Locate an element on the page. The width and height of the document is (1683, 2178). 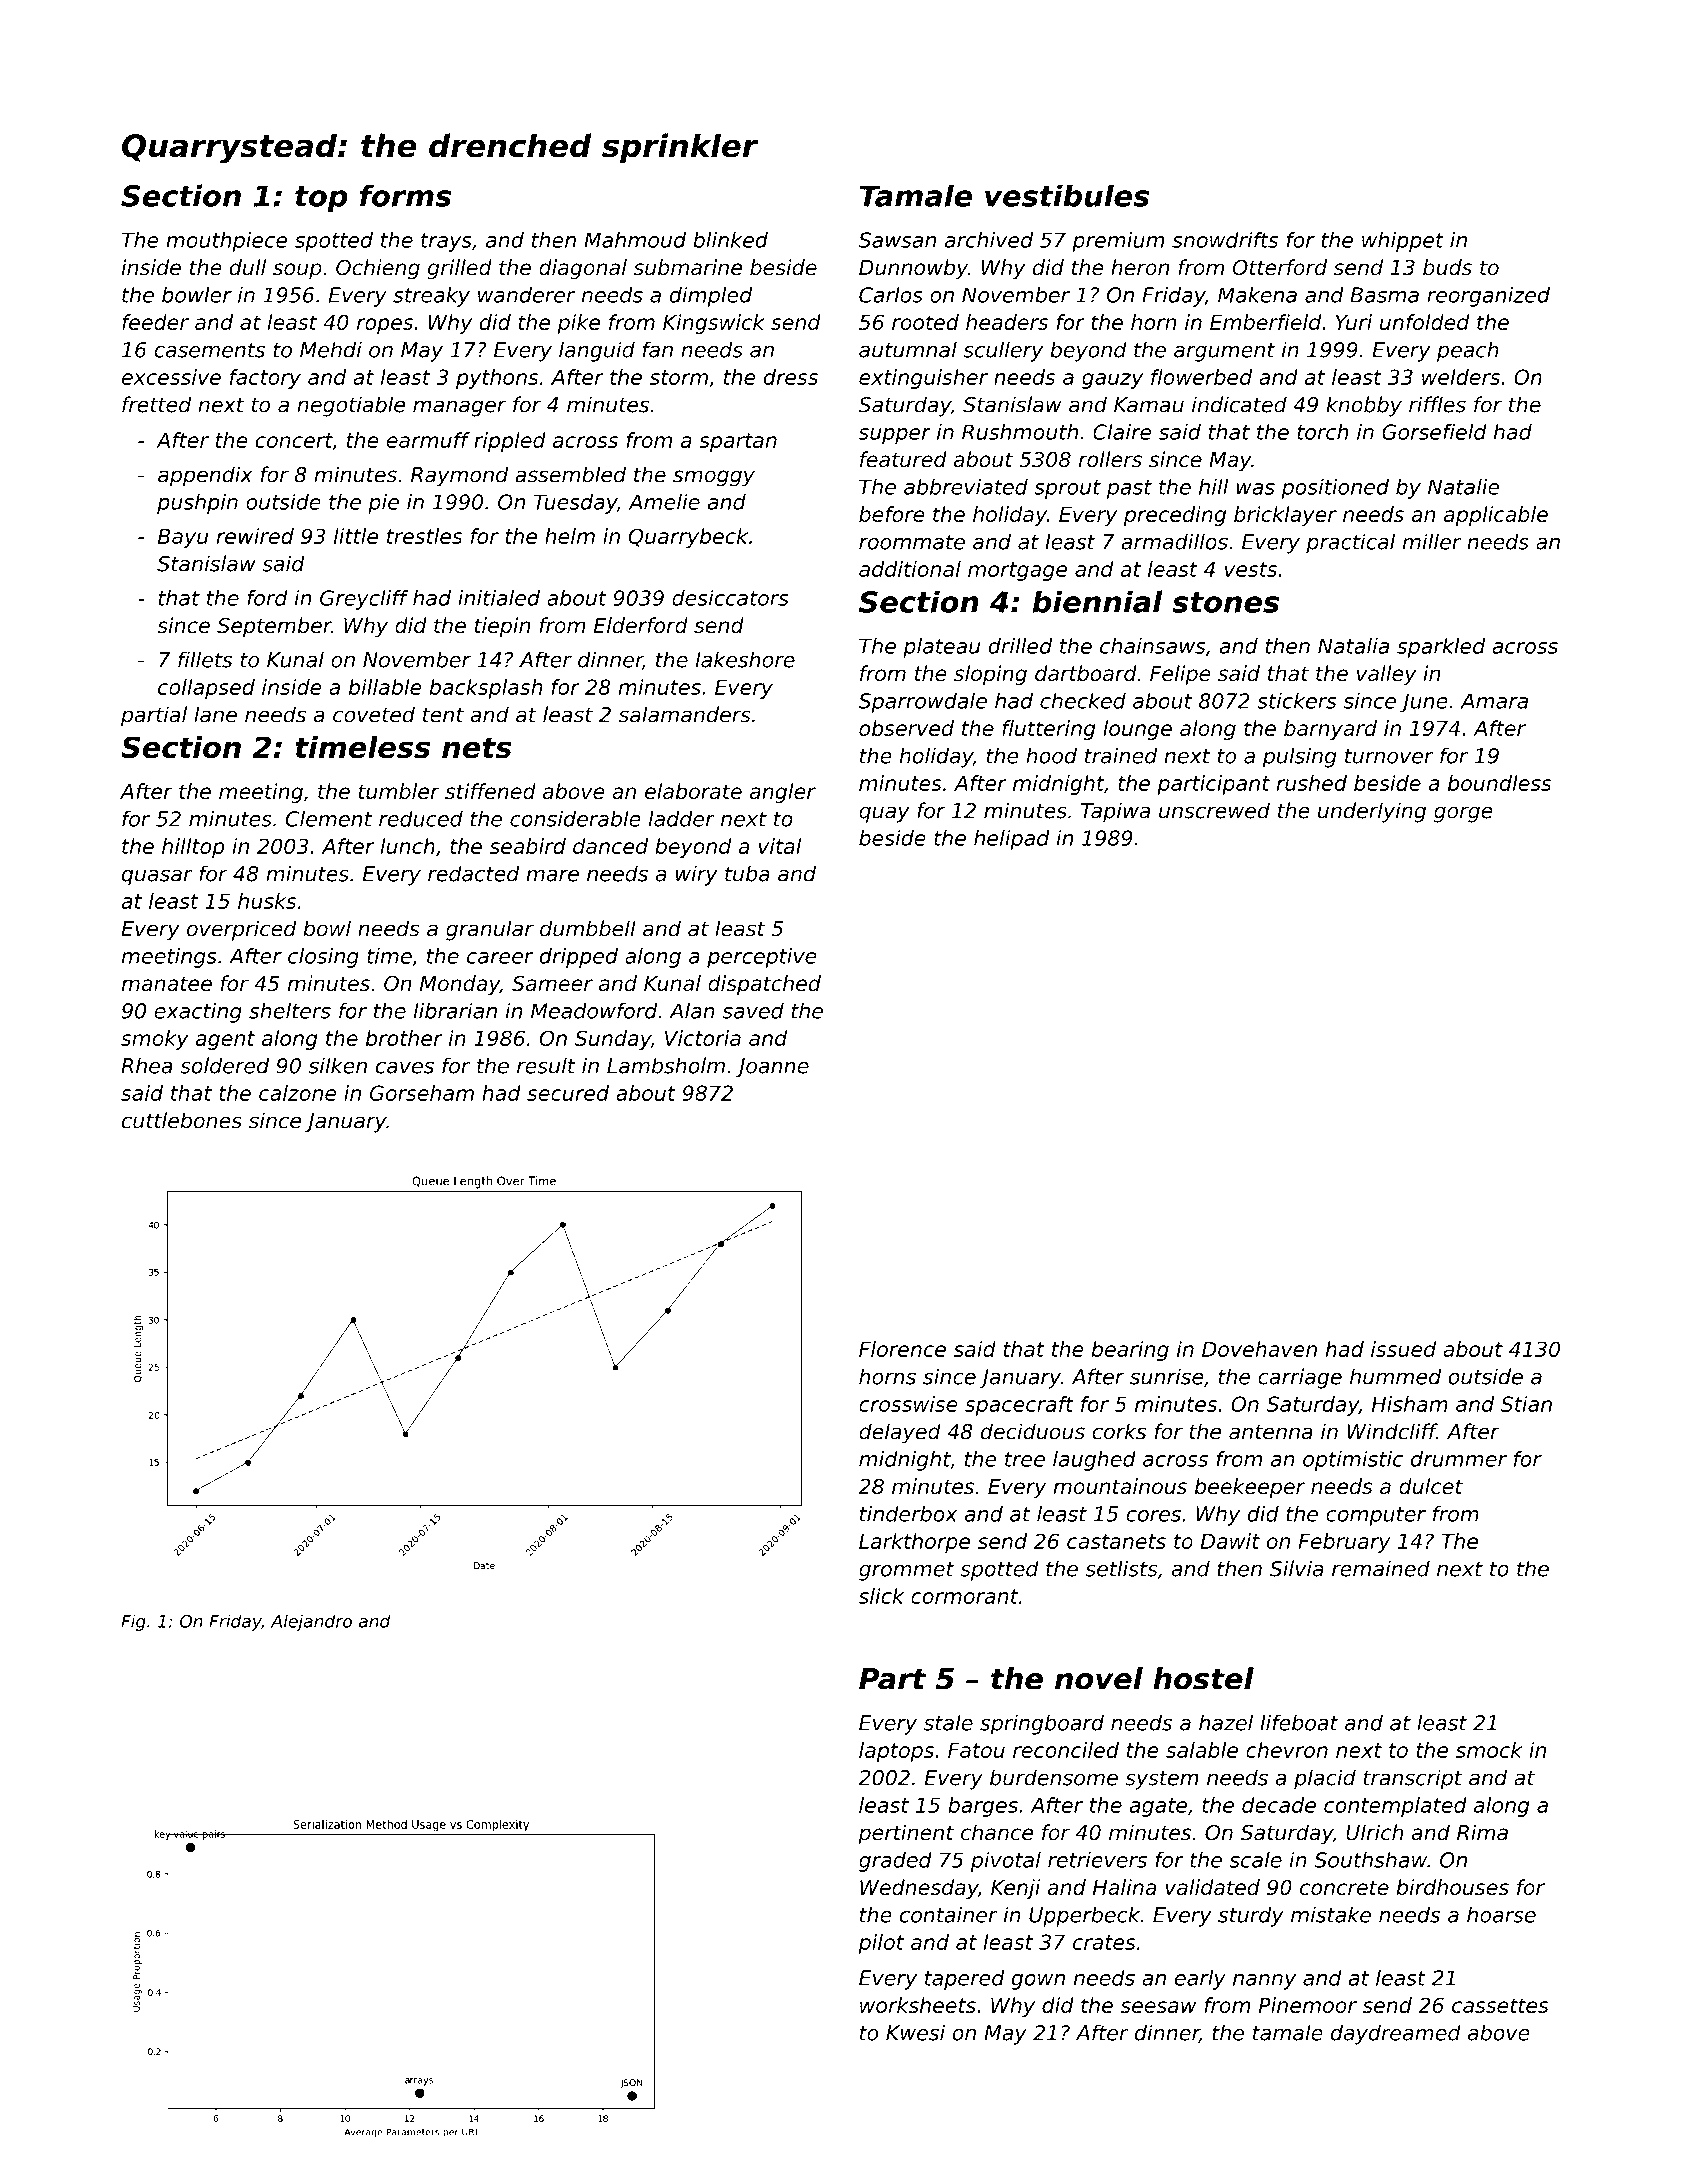
vests is located at coordinates (1251, 569).
